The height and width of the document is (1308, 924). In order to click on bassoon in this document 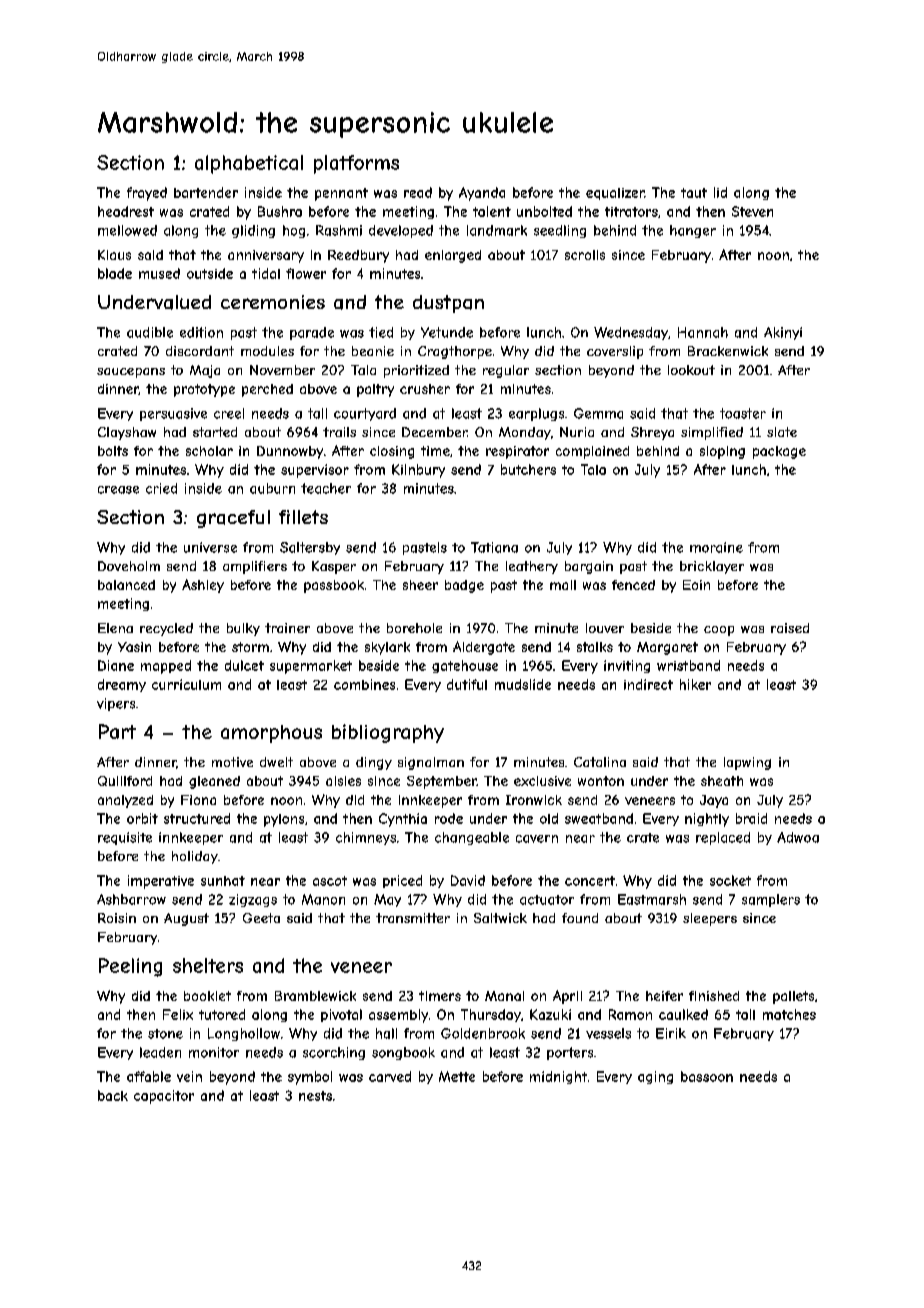, I will do `click(707, 1076)`.
